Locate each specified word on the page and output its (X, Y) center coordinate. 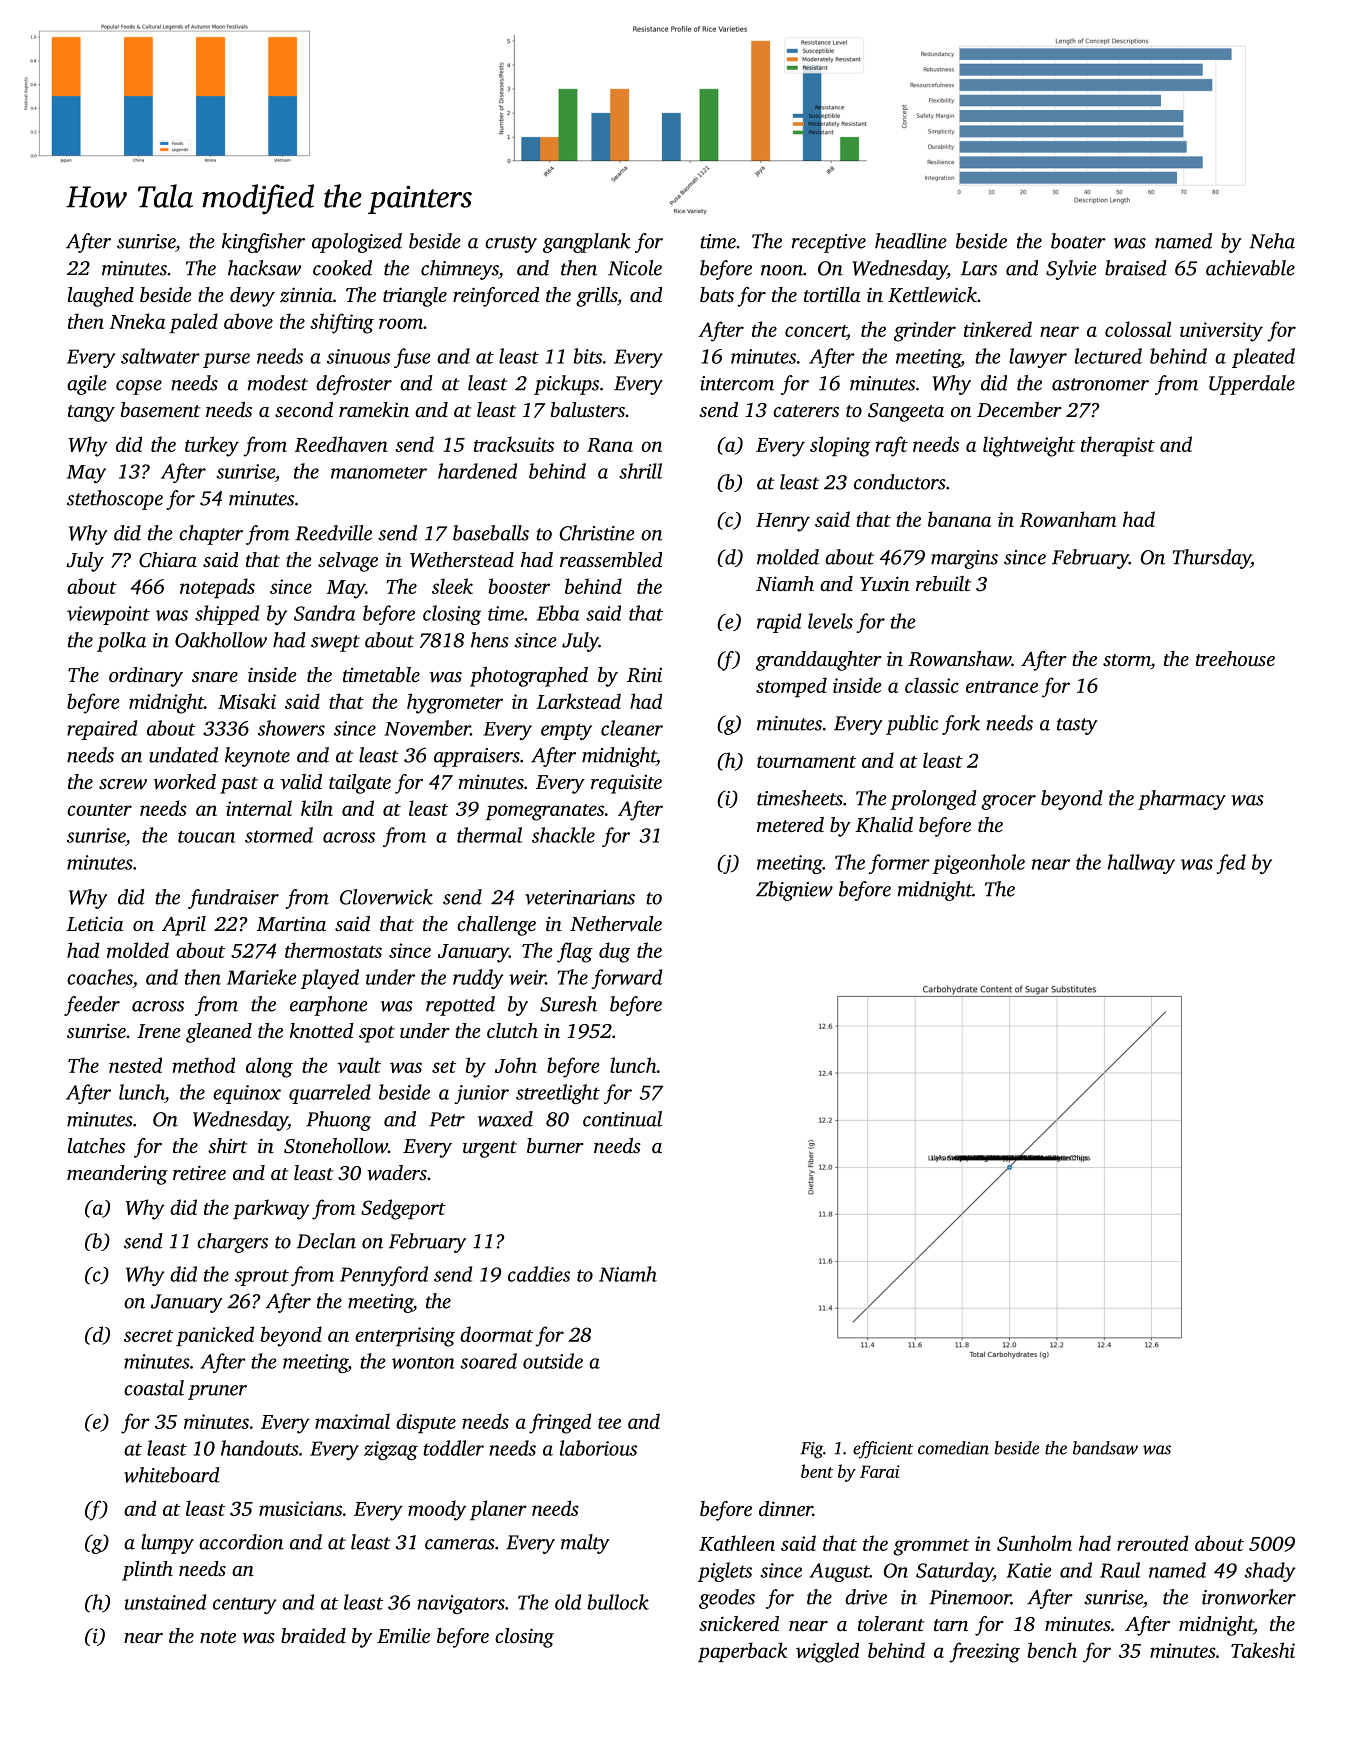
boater (1078, 241)
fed (1231, 864)
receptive (829, 243)
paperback (742, 1652)
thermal (489, 835)
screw (123, 784)
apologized (357, 243)
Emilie (403, 1635)
